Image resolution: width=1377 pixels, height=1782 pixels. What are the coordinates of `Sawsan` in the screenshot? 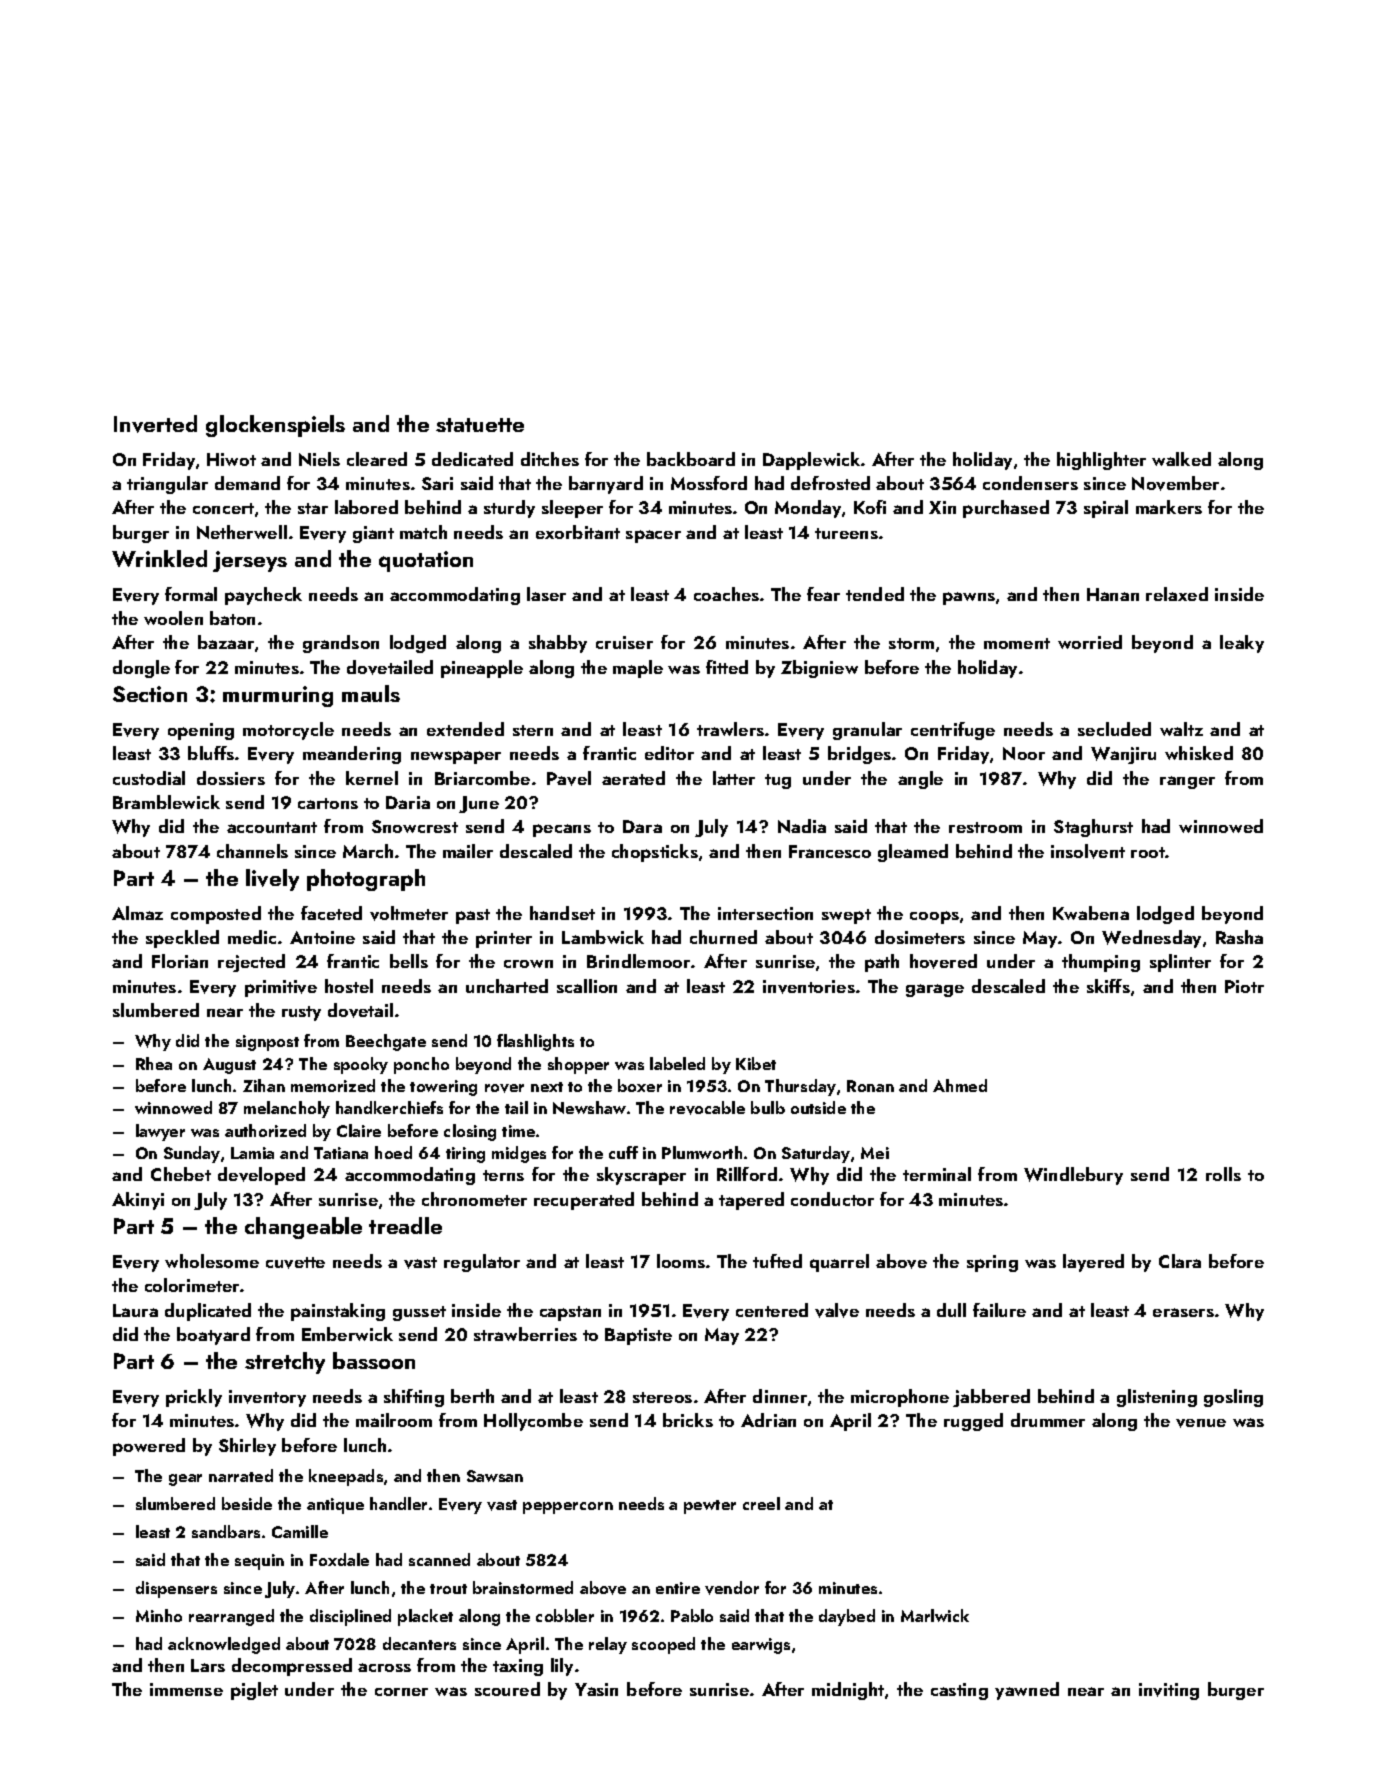 It's located at (495, 1476).
